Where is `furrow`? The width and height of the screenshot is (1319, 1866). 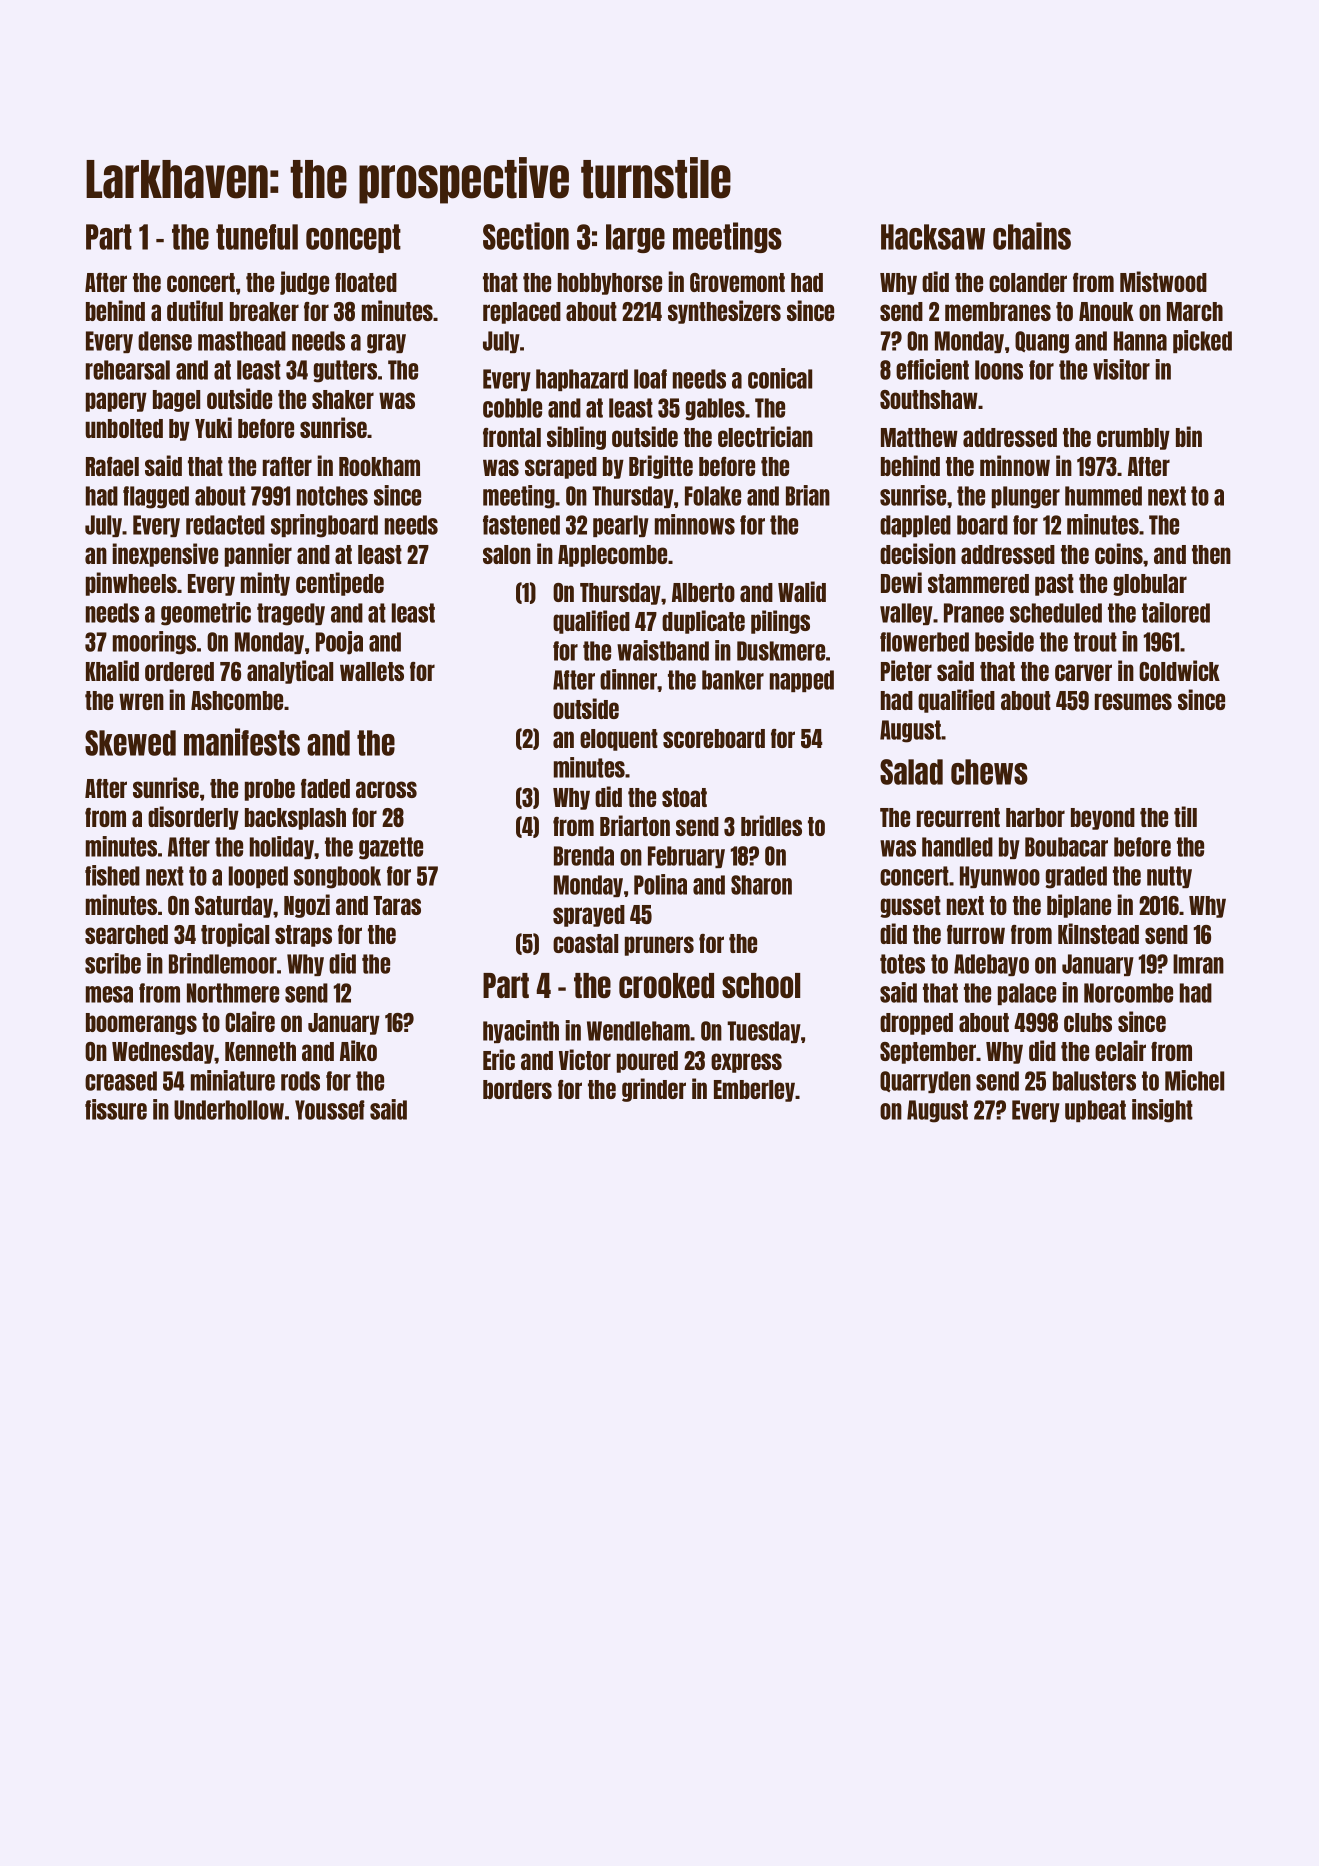
furrow is located at coordinates (976, 934).
